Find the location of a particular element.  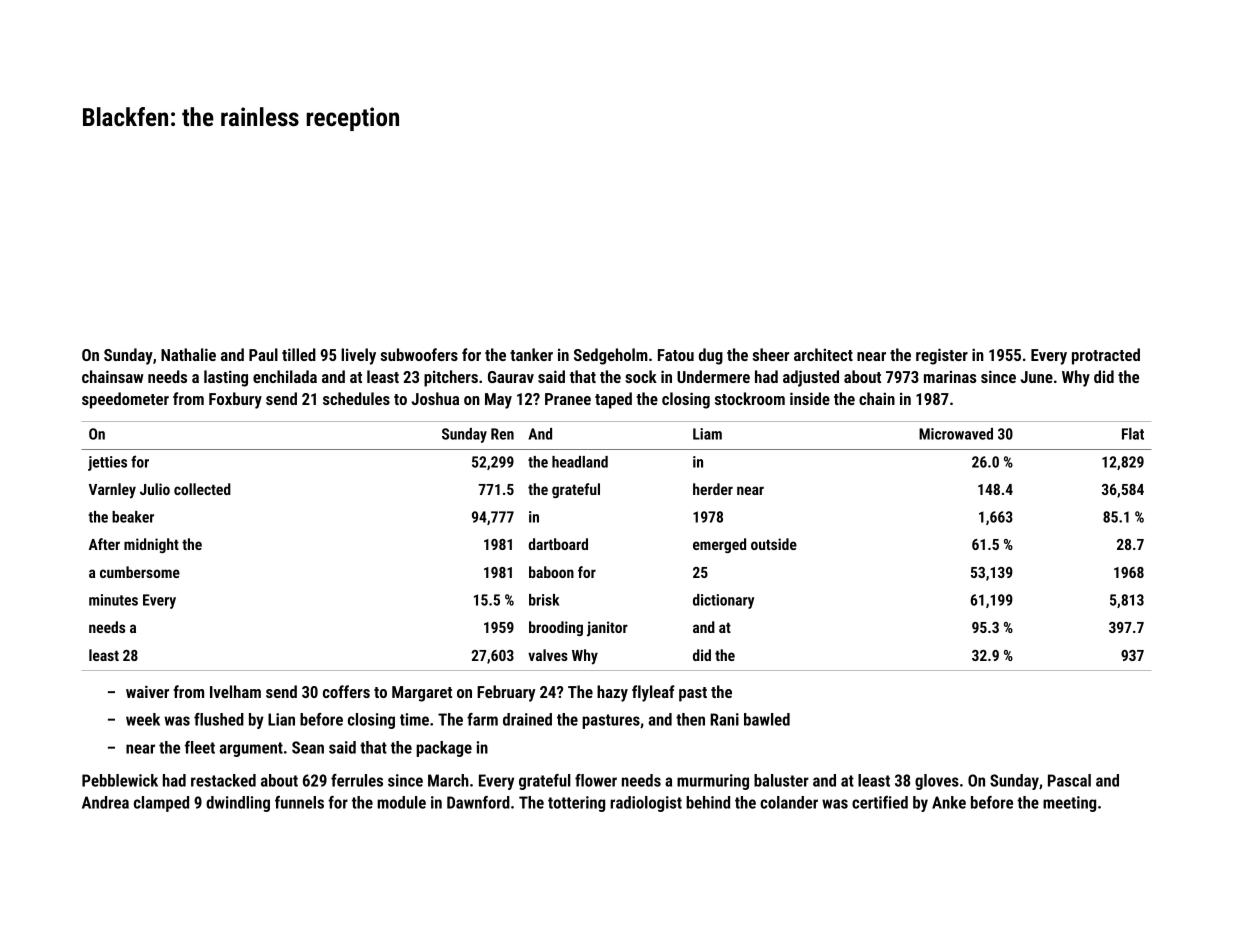

dwindling is located at coordinates (238, 804).
